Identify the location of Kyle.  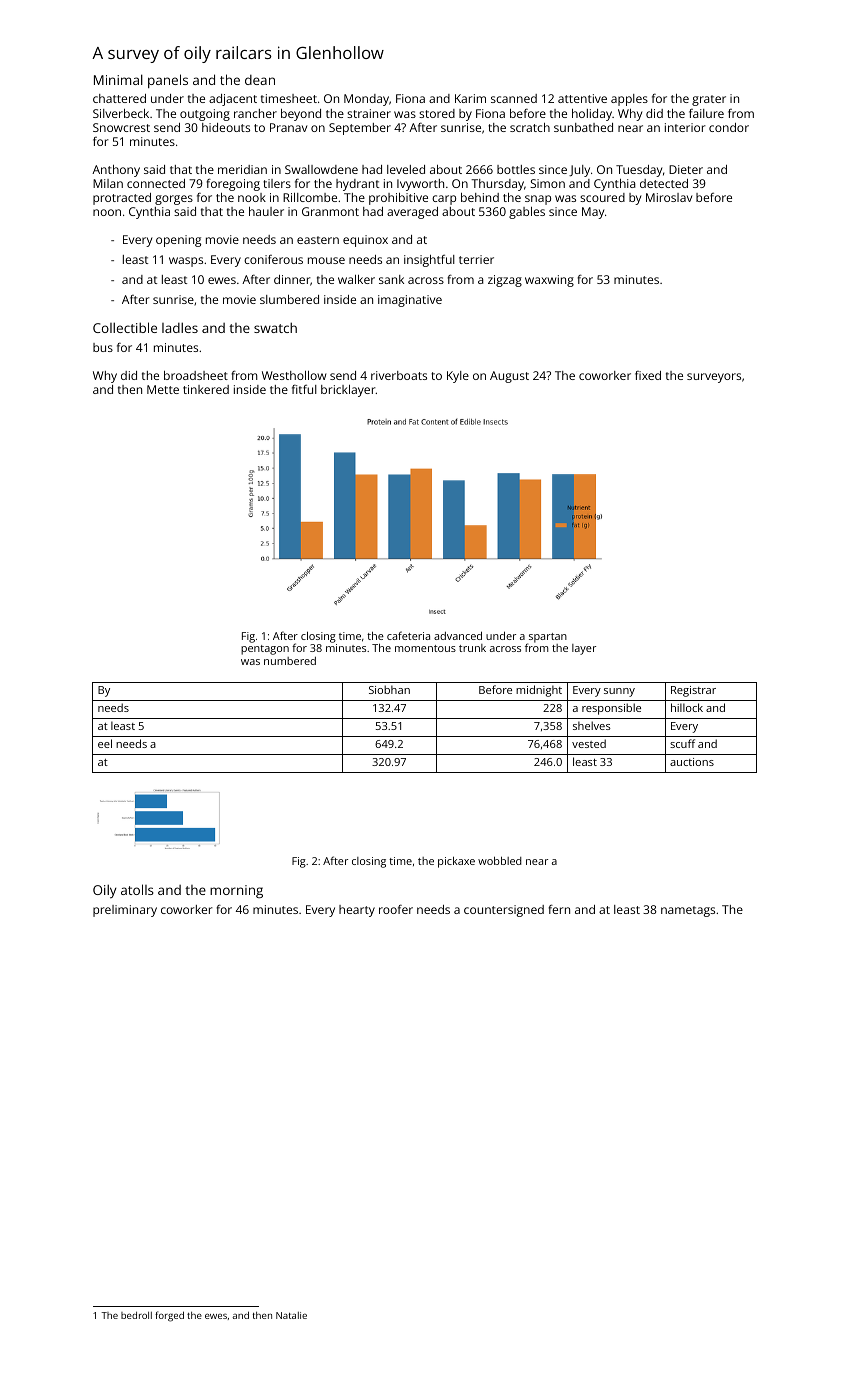
(458, 377).
